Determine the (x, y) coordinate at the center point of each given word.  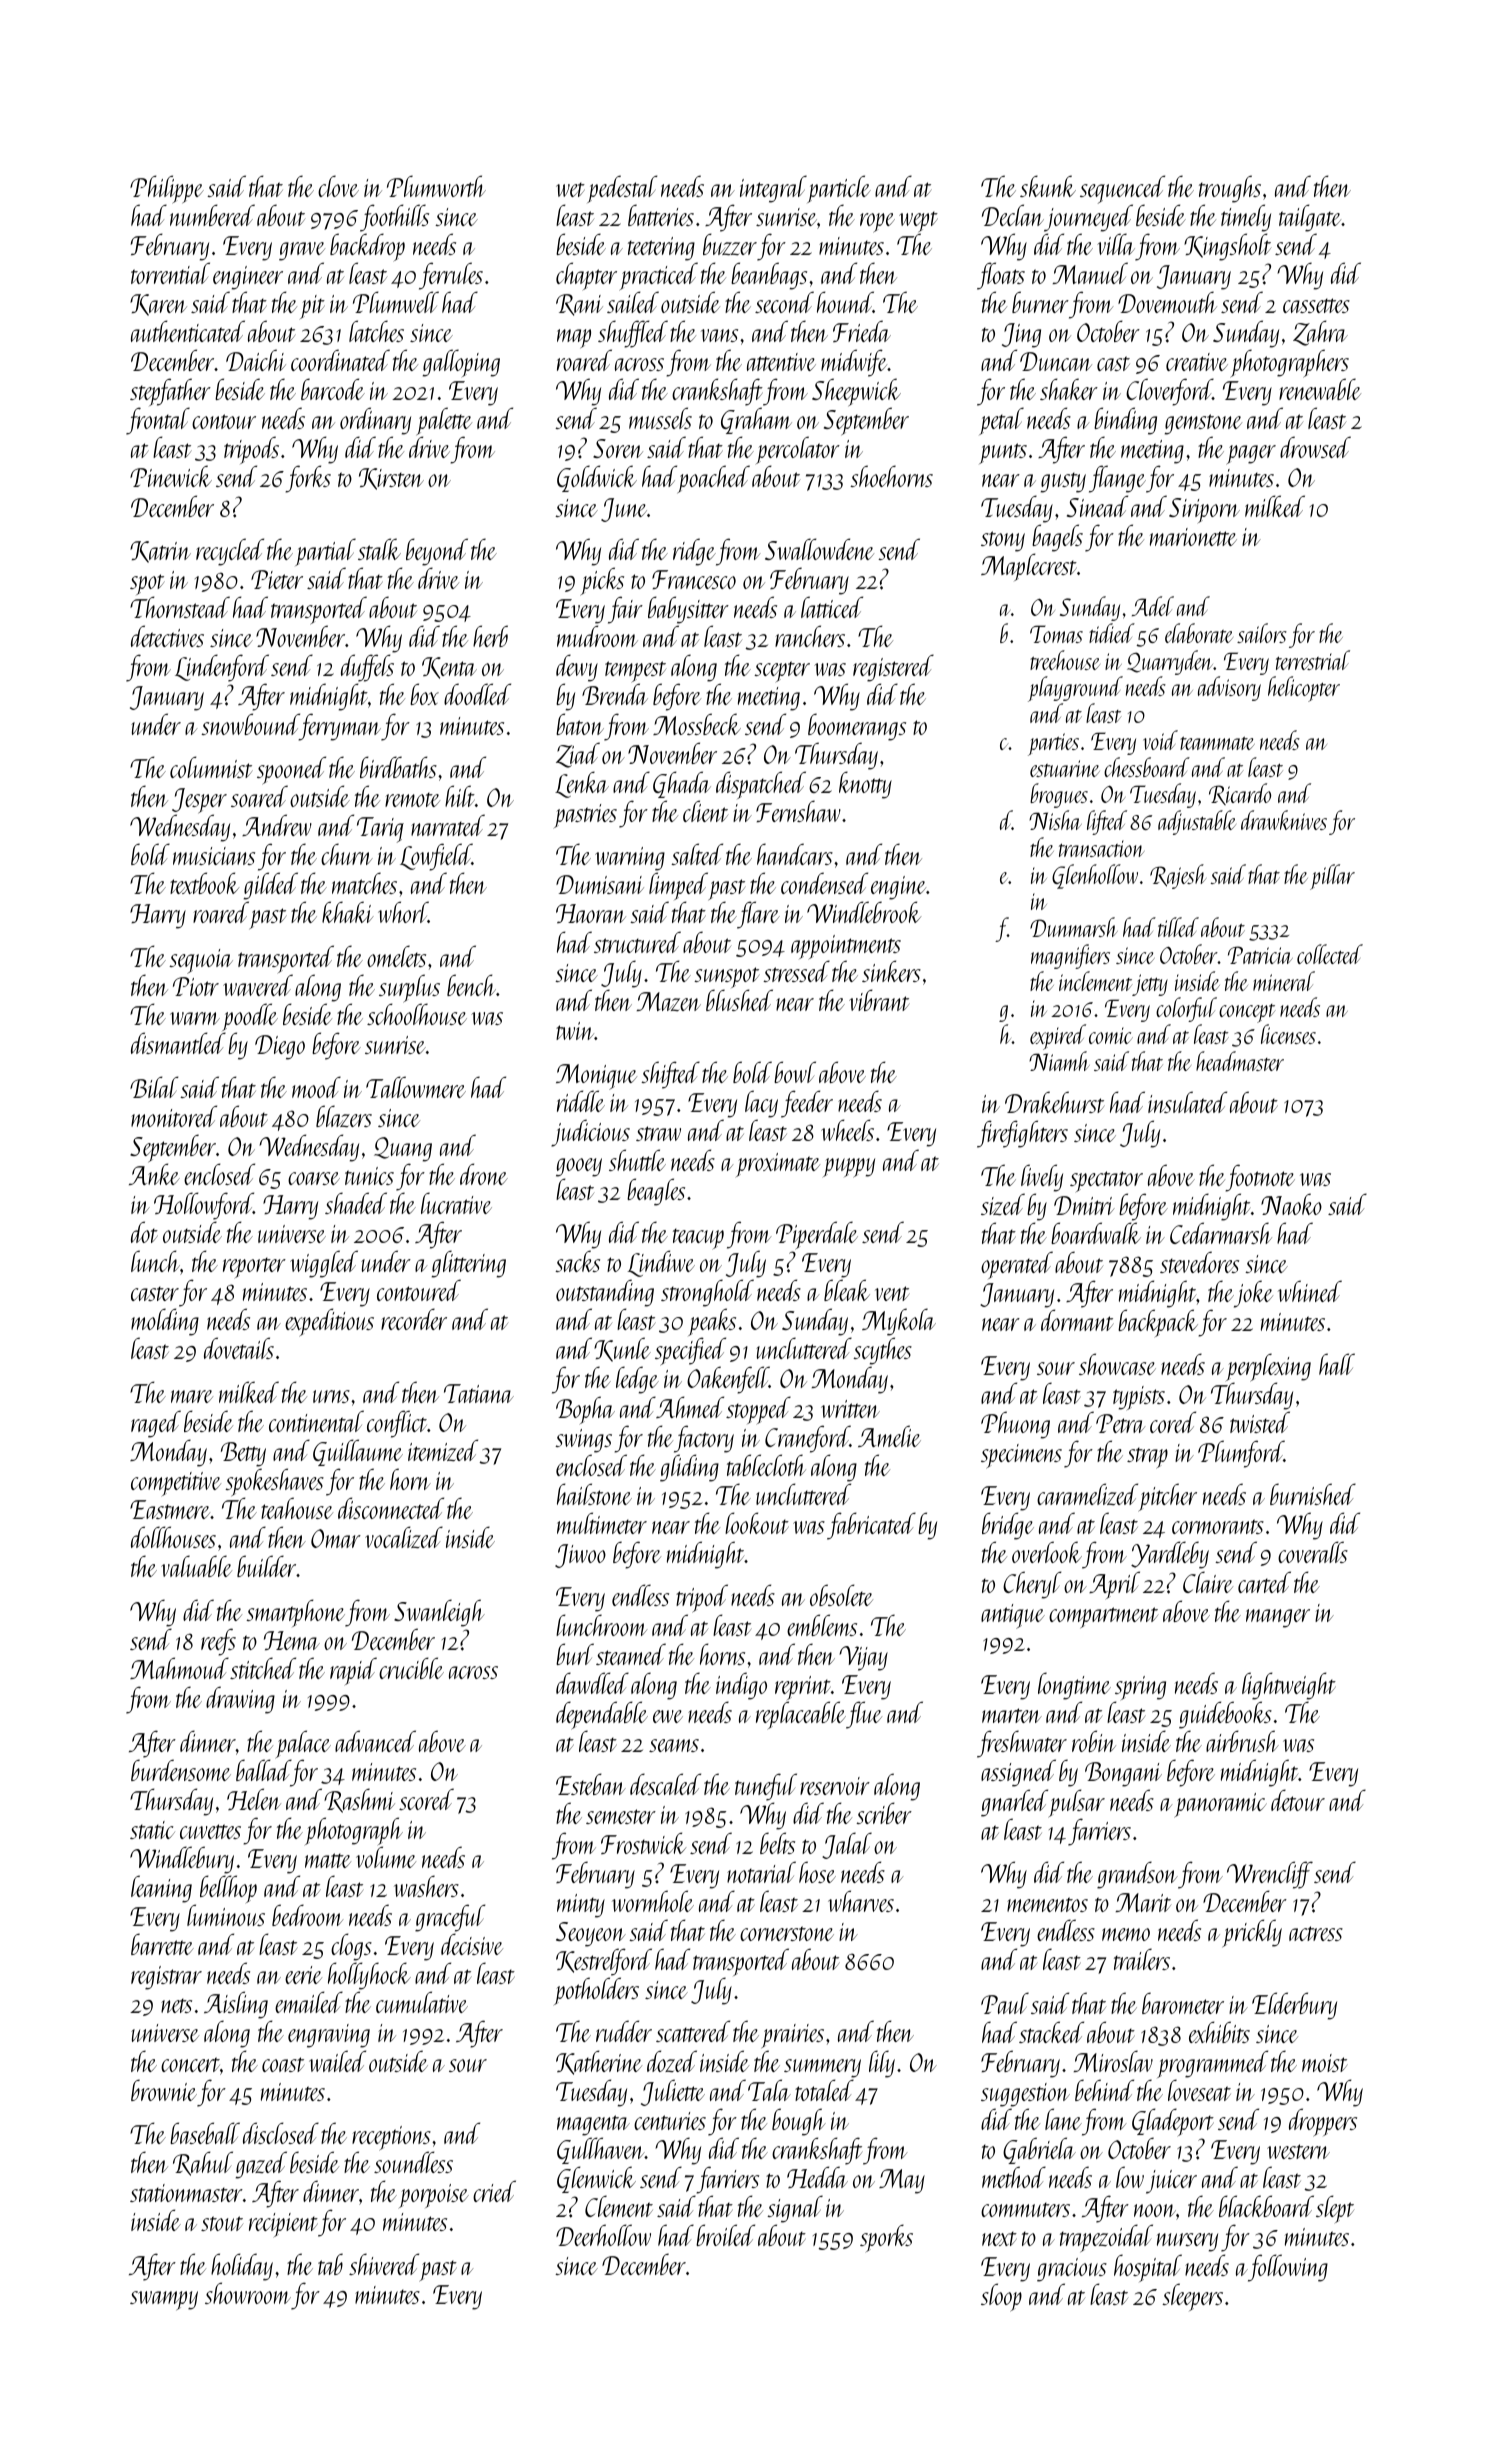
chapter (586, 276)
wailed (337, 2061)
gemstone (1203, 424)
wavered (258, 985)
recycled (230, 552)
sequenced (1122, 190)
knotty (865, 785)
